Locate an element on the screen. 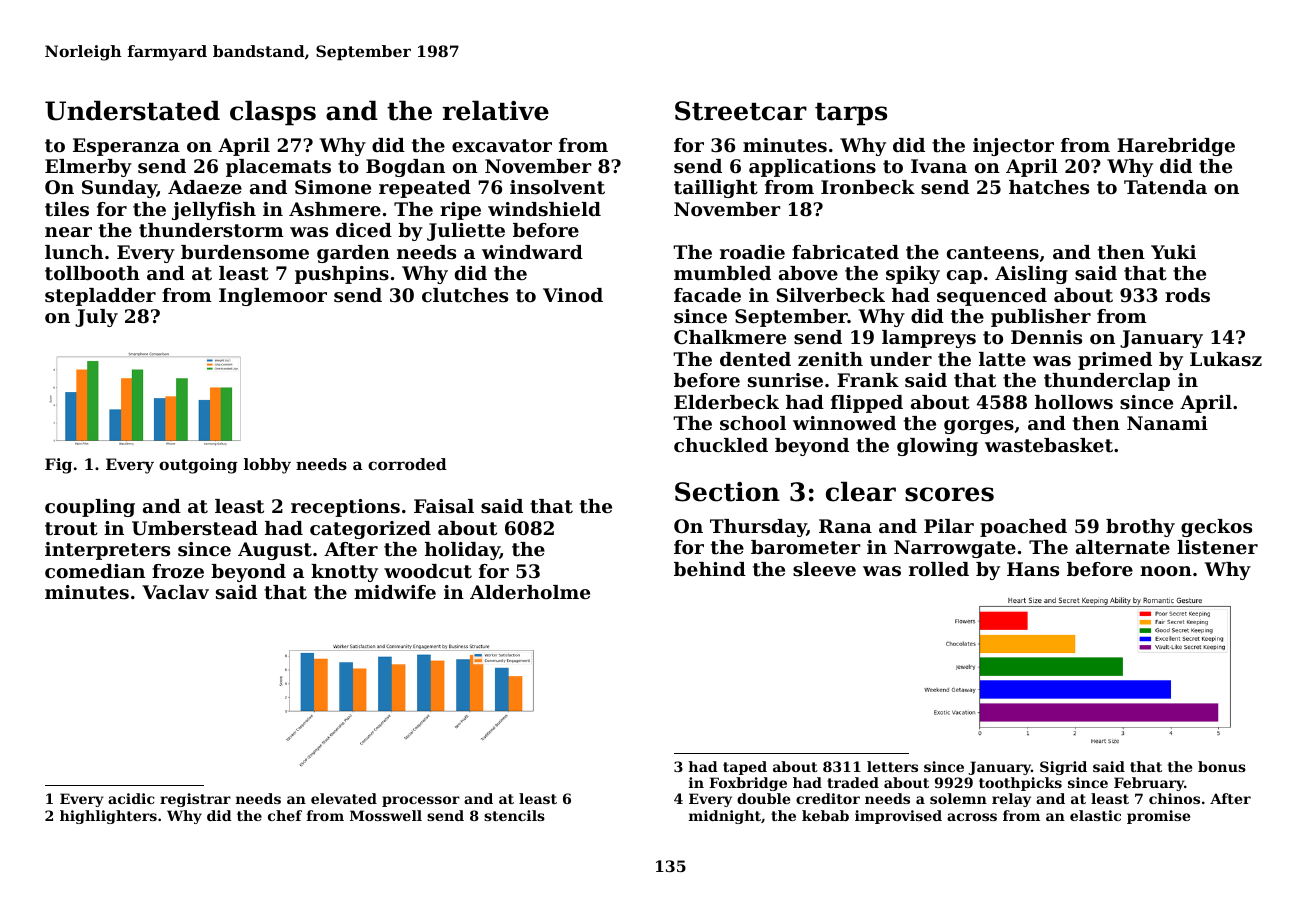  clasps is located at coordinates (273, 113).
